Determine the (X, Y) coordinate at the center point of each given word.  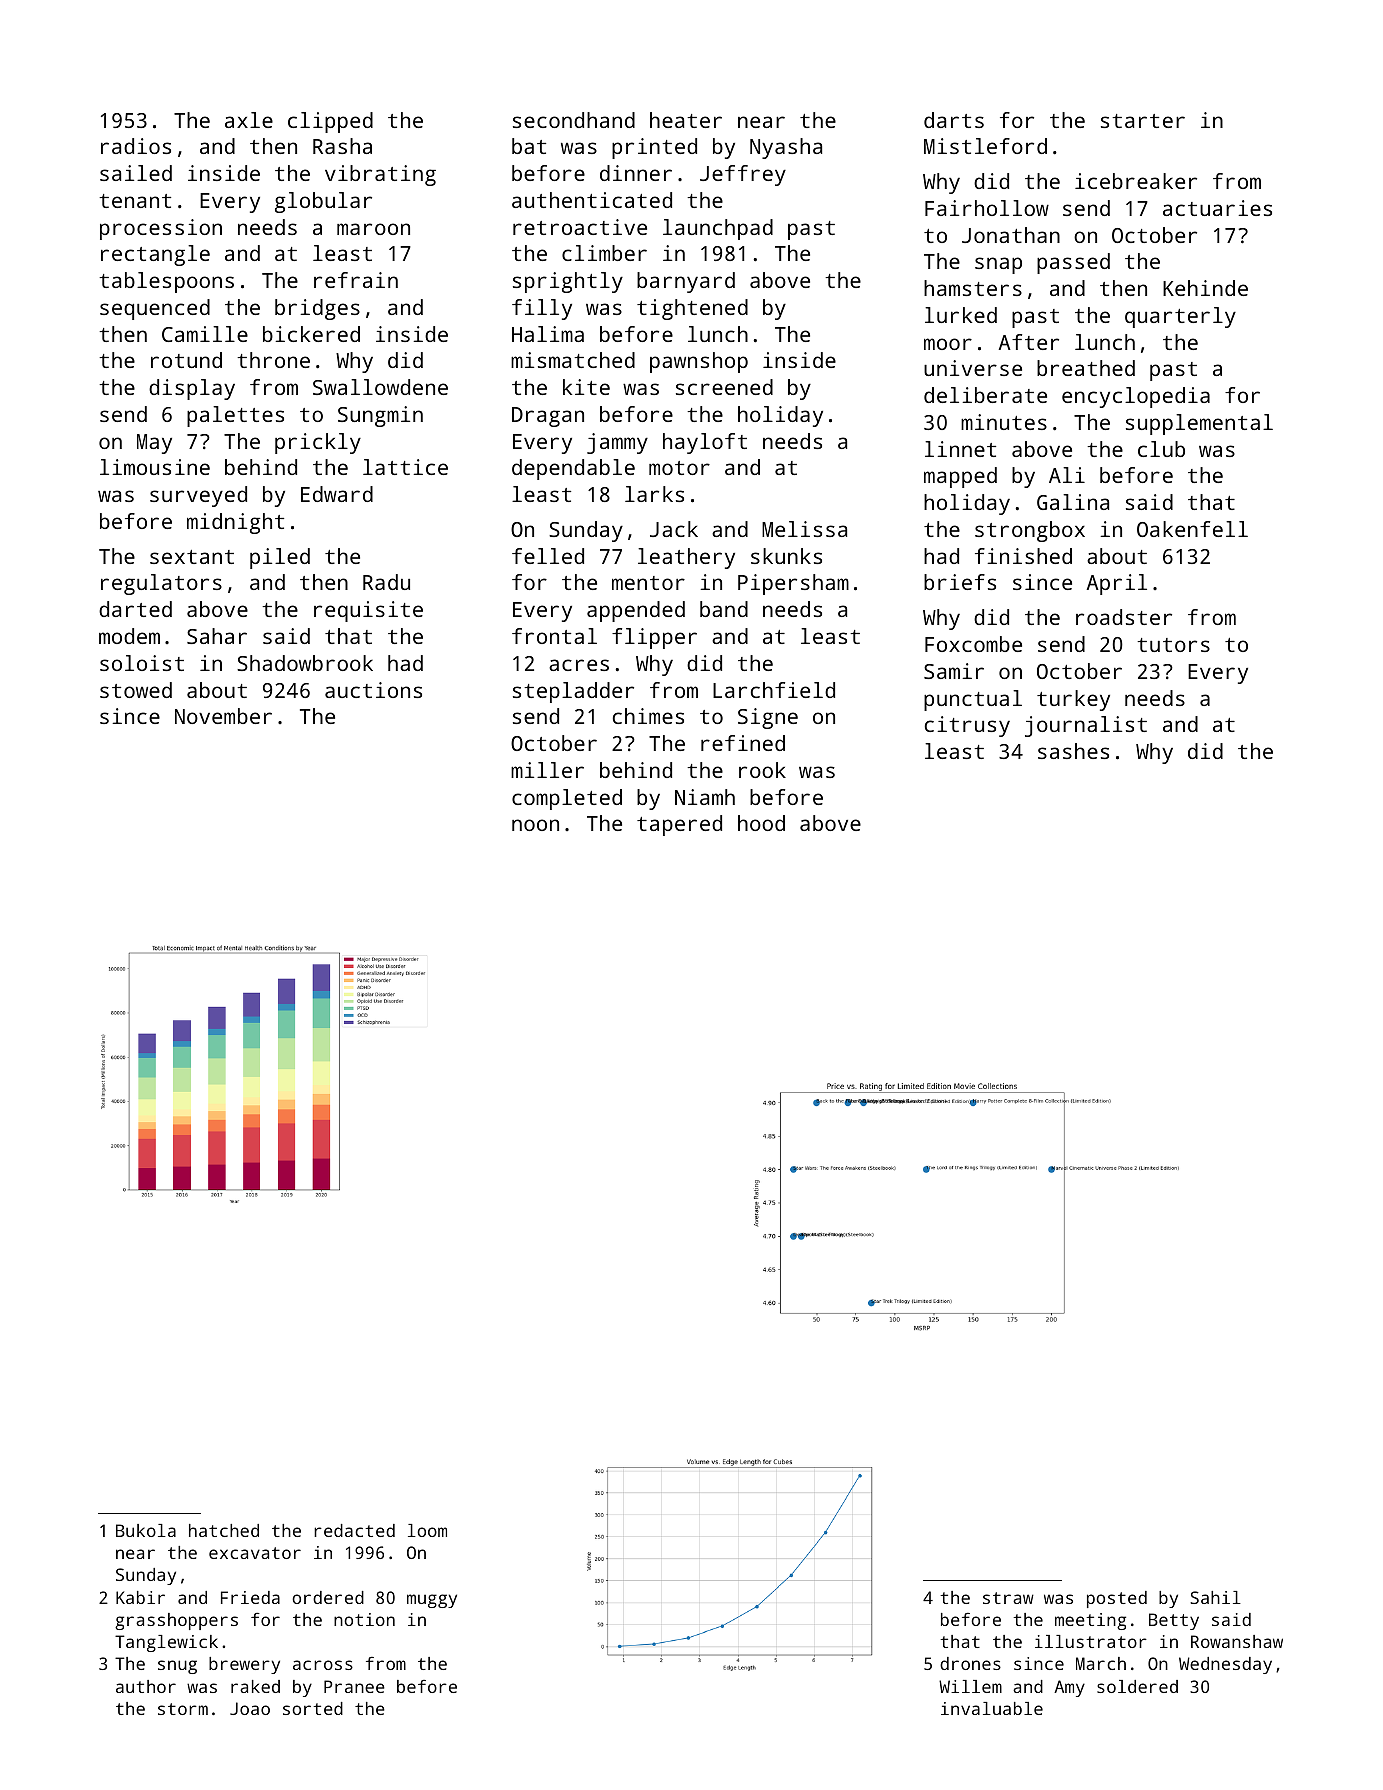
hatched (224, 1530)
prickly (318, 443)
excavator (255, 1553)
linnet (960, 449)
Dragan (548, 417)
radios (136, 146)
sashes (1073, 751)
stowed (136, 690)
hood (761, 823)
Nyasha (786, 148)
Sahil (1215, 1597)
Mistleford (985, 146)
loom (427, 1530)
